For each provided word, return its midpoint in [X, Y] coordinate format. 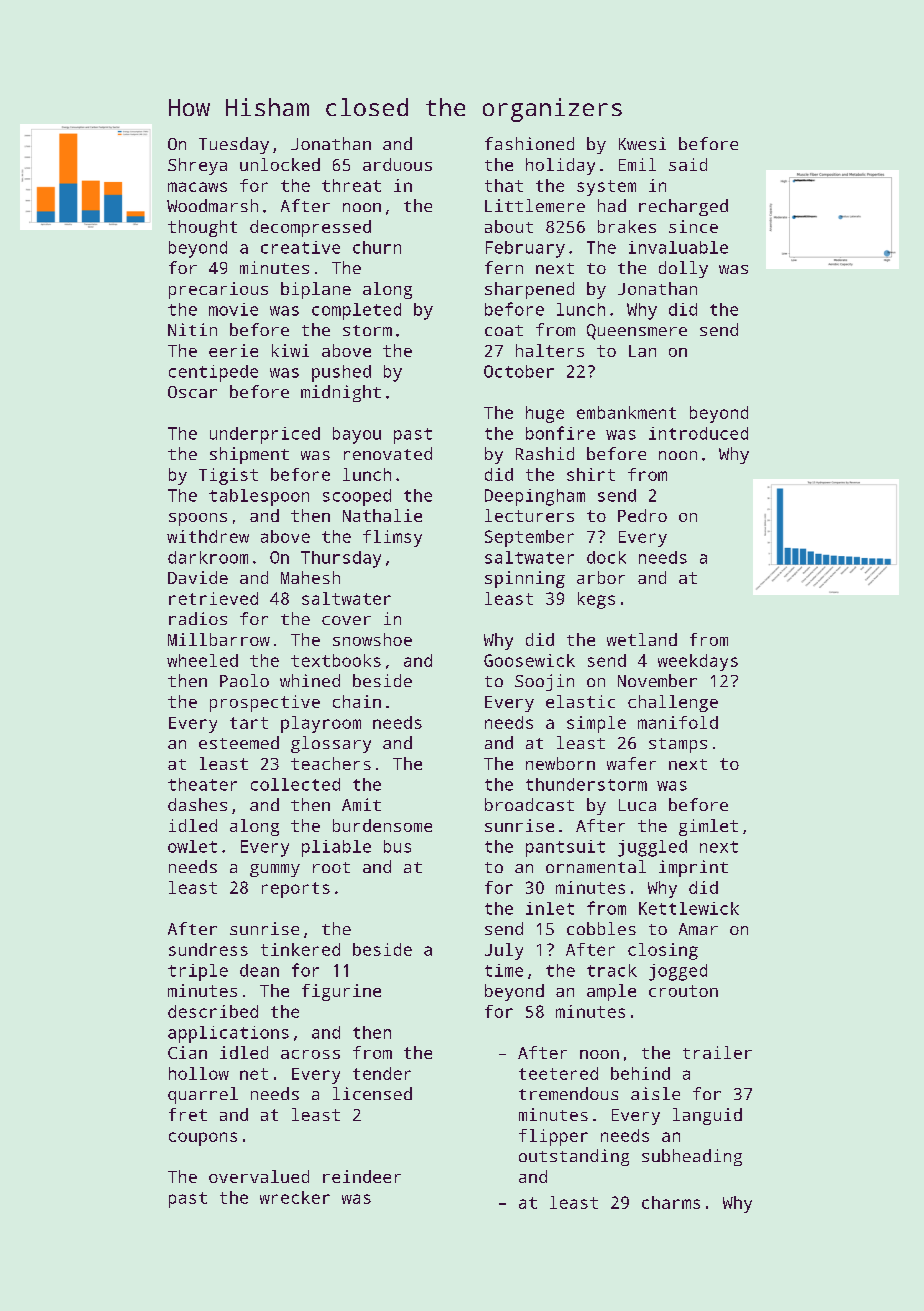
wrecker [295, 1197]
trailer [717, 1052]
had [612, 205]
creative [300, 247]
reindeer [362, 1176]
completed [356, 311]
